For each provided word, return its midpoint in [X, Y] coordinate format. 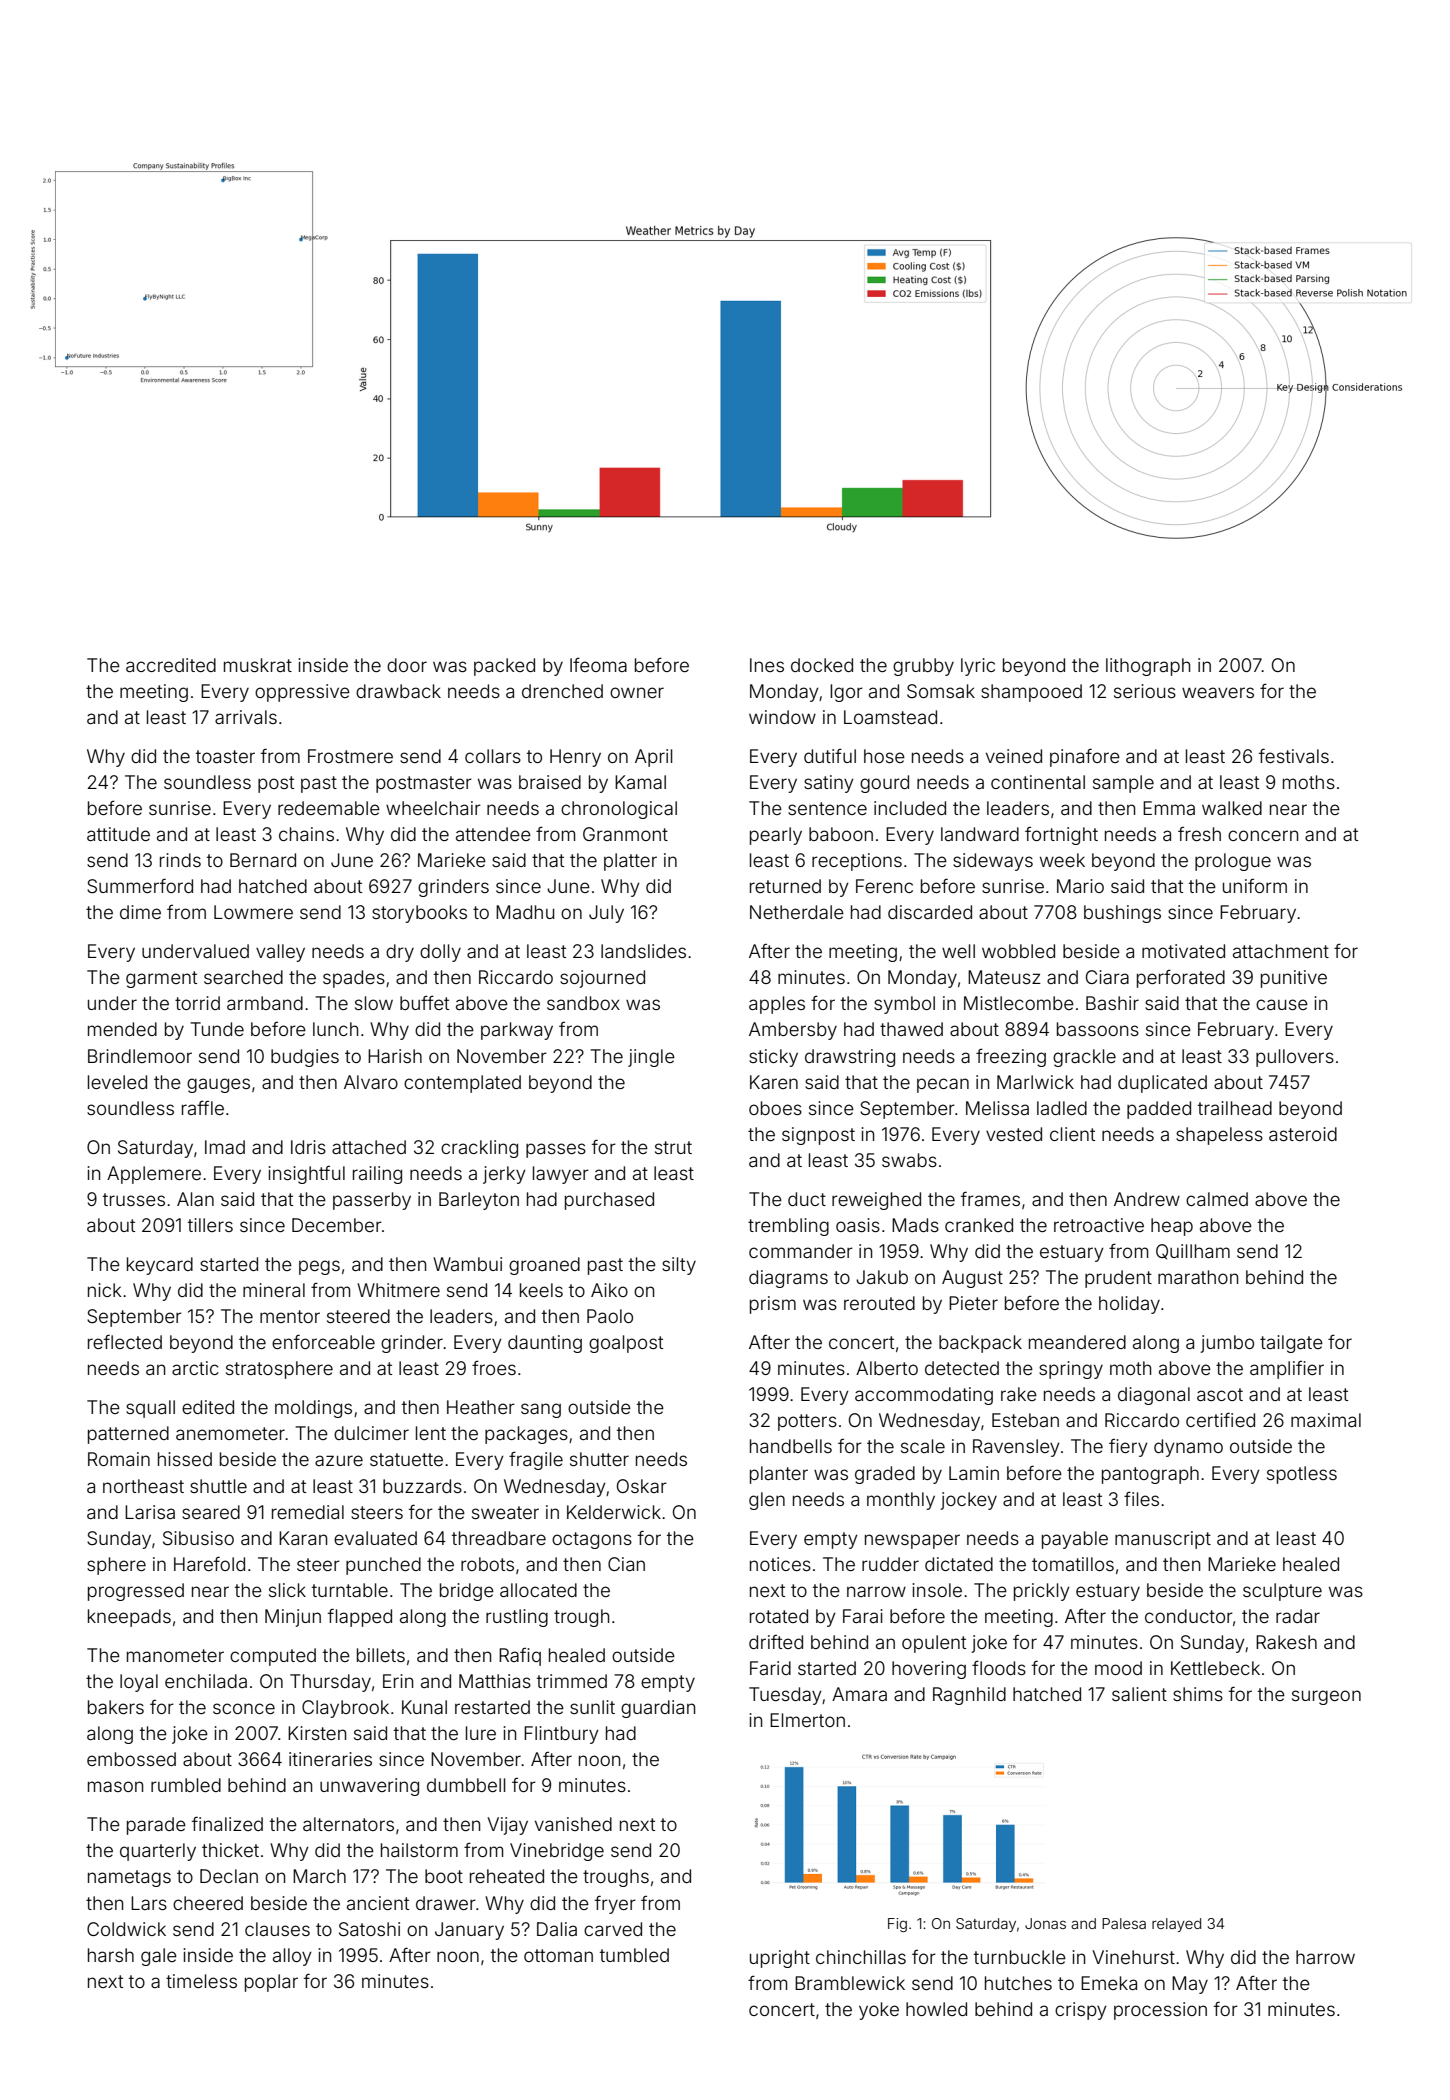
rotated [779, 1616]
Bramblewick [850, 1983]
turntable [350, 1590]
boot [444, 1876]
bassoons [1098, 1029]
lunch [335, 1029]
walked [1232, 808]
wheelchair [433, 808]
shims [1198, 1694]
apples [777, 1005]
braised [550, 782]
